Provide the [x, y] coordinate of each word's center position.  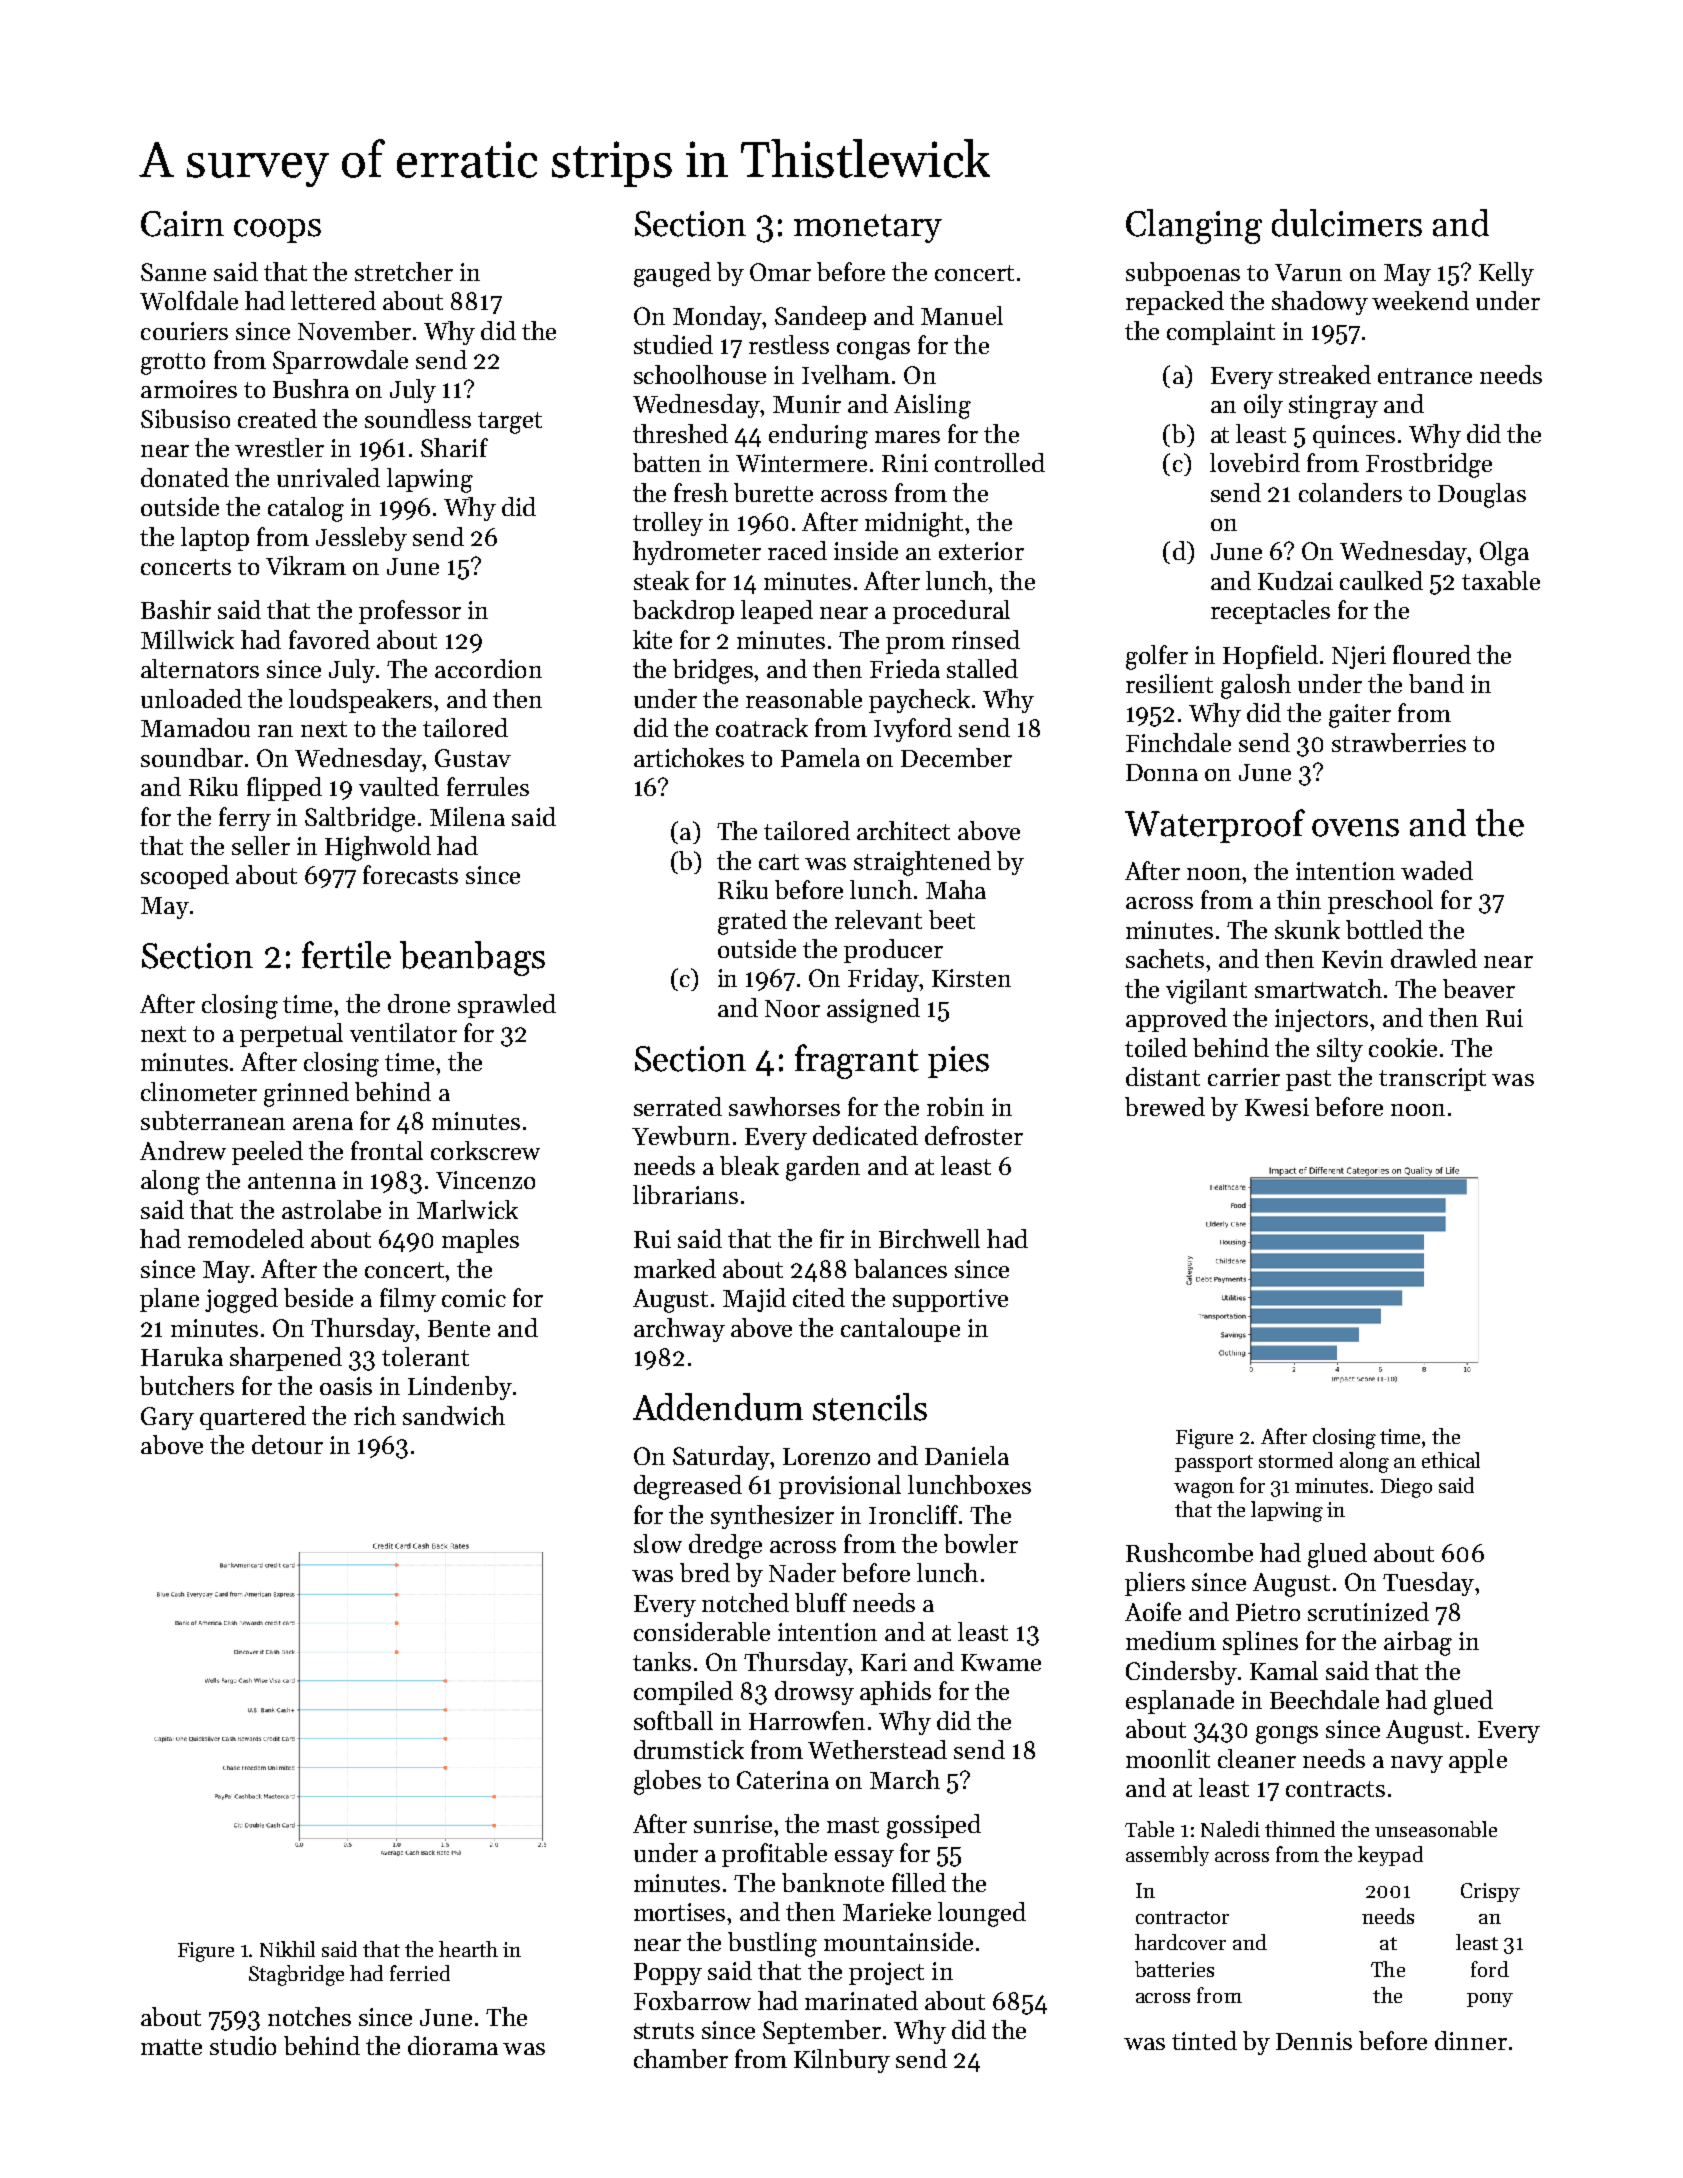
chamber [681, 2058]
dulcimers [1347, 223]
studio [243, 2045]
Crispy [1490, 1892]
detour [287, 1444]
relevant [878, 919]
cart [779, 862]
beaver [1479, 988]
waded [1437, 870]
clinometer [199, 1091]
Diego [1406, 1488]
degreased [688, 1487]
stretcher [404, 271]
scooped [185, 877]
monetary [868, 228]
